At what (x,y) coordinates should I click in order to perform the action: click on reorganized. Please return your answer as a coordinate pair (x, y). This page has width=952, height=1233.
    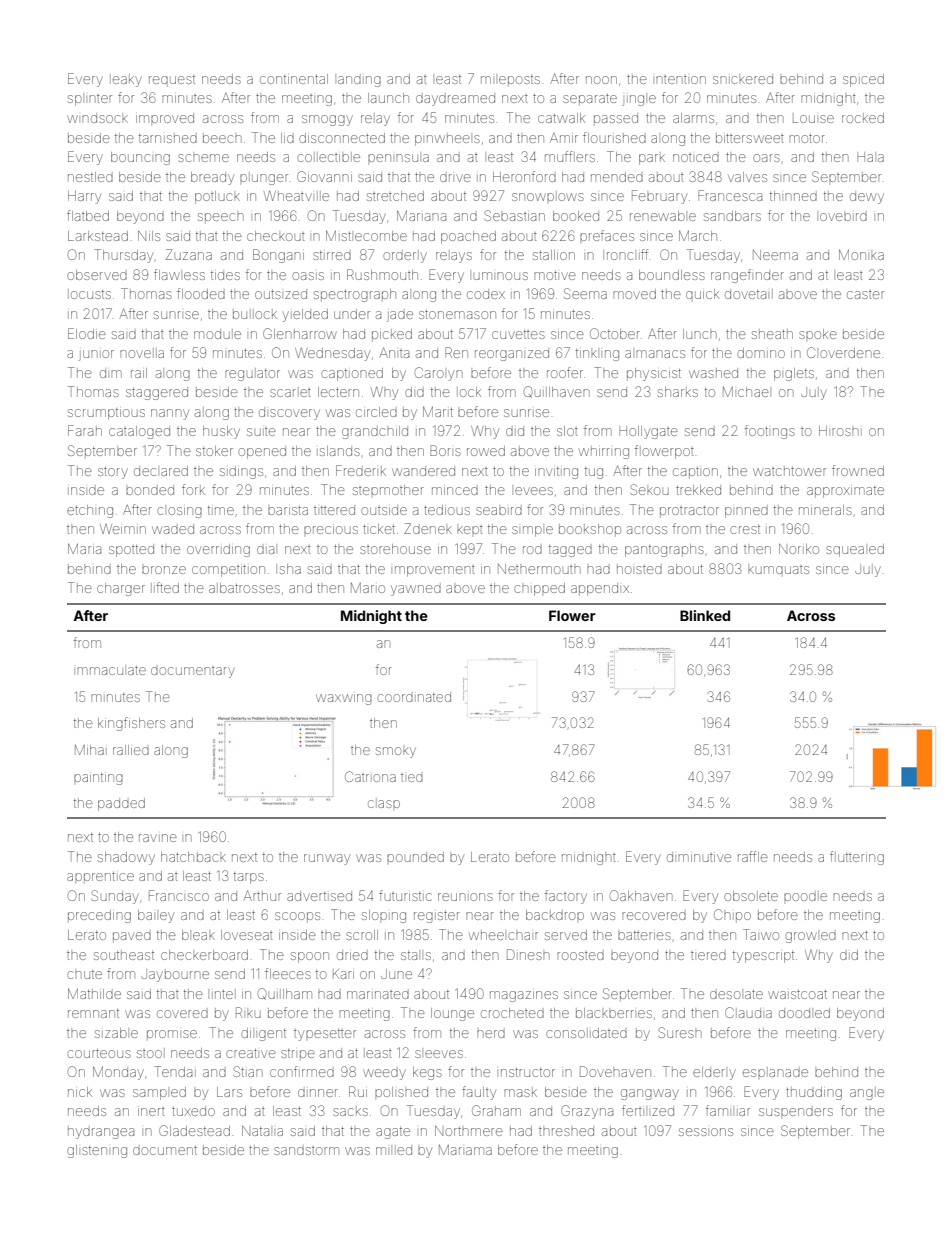
    Looking at the image, I should click on (512, 354).
